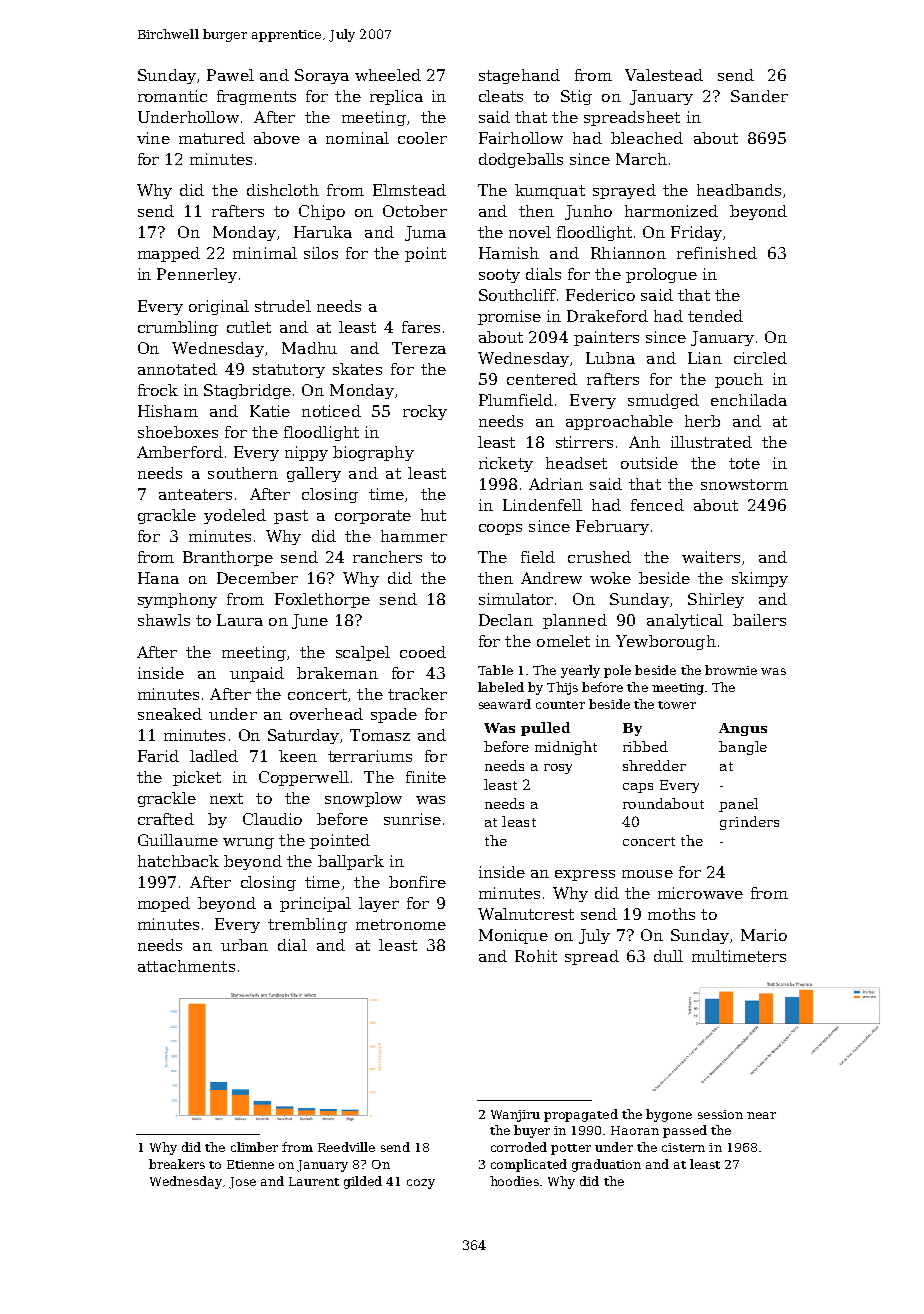 This page has height=1314, width=924. Describe the element at coordinates (495, 670) in the page. I see `Table` at that location.
